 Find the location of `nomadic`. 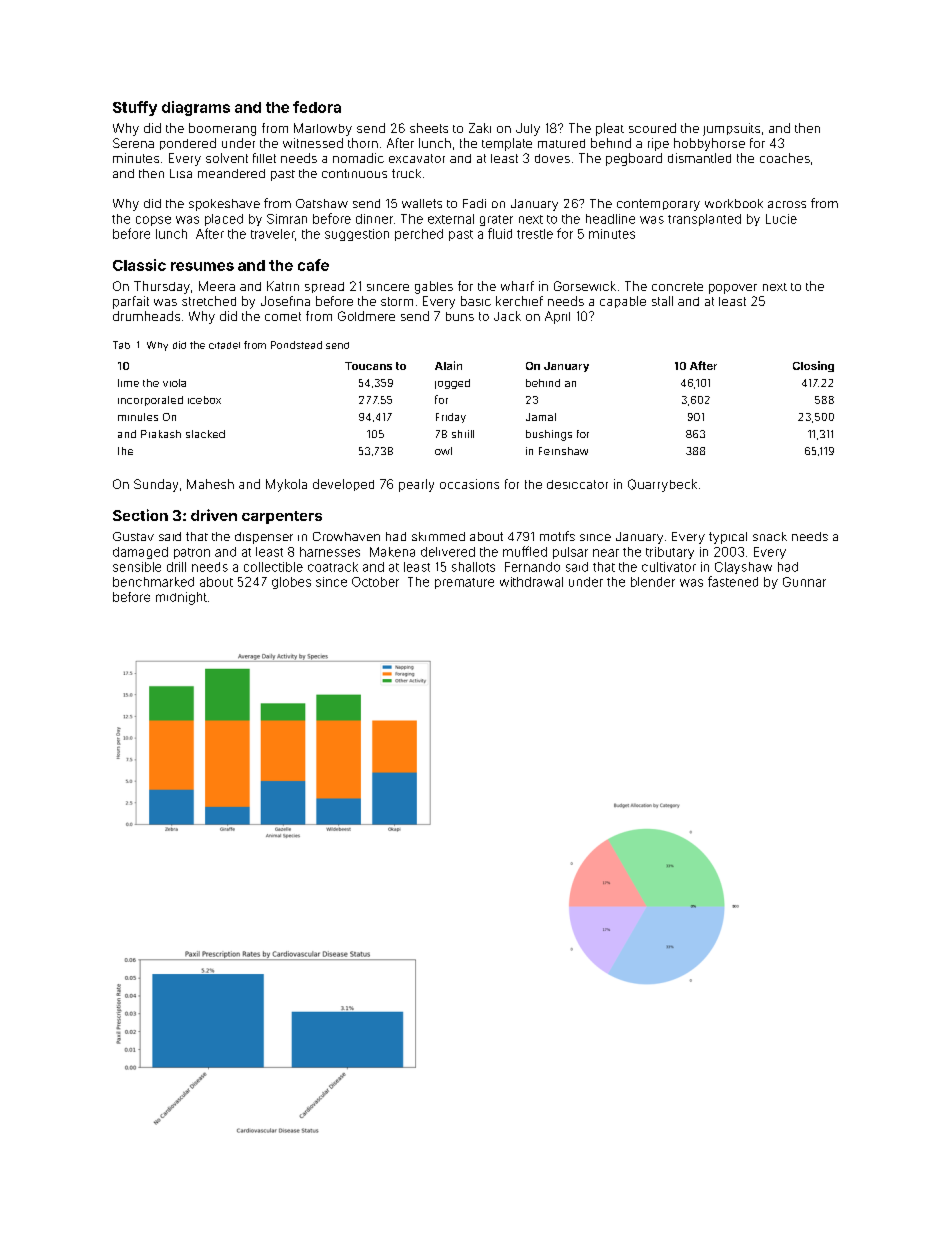

nomadic is located at coordinates (358, 158).
